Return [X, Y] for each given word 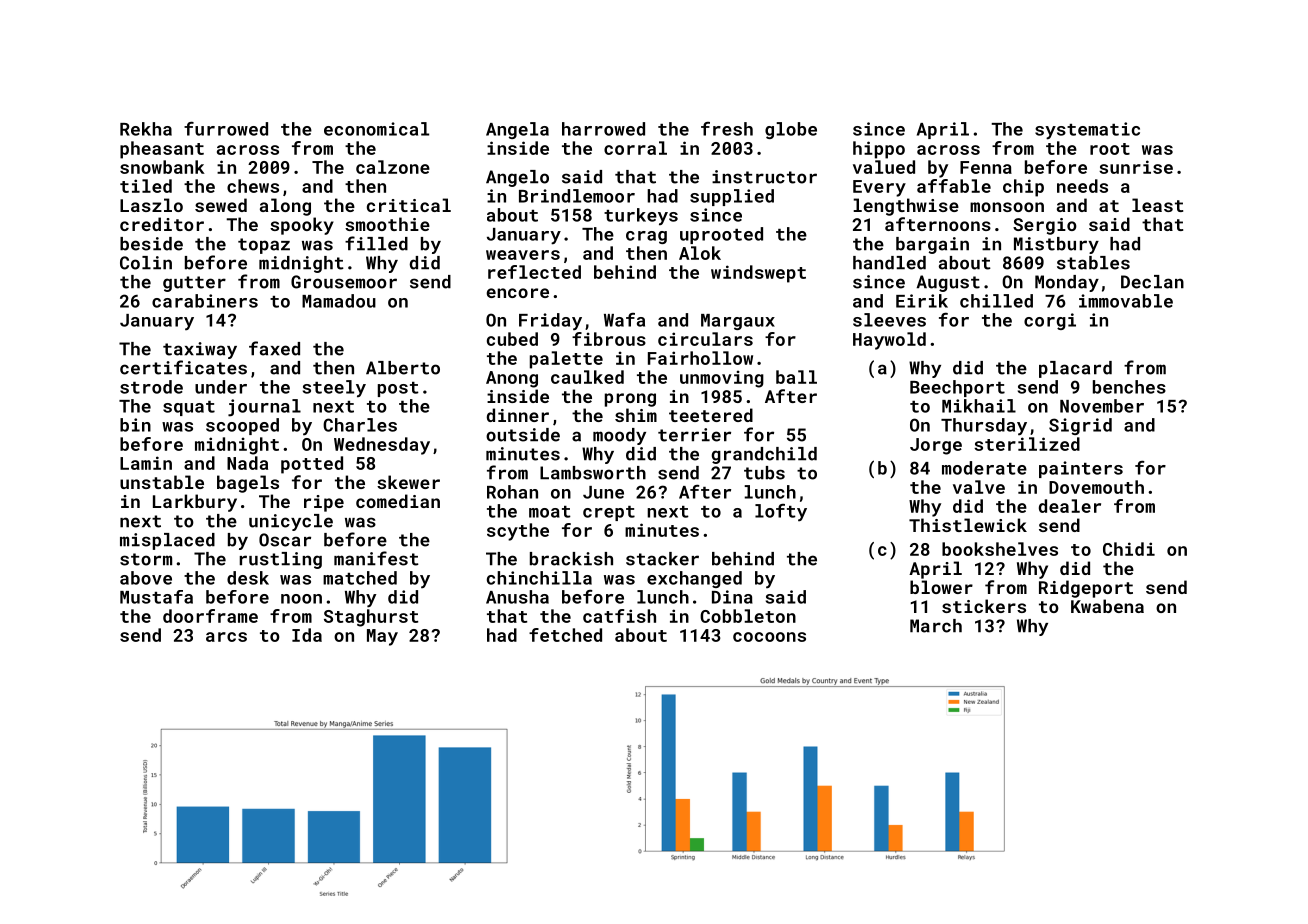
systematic [1087, 131]
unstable [162, 482]
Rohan [512, 492]
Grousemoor [344, 282]
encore [517, 293]
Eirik [922, 301]
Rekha [146, 129]
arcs [226, 637]
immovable [1126, 301]
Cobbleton [748, 616]
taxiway [200, 350]
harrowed [603, 129]
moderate [984, 468]
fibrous [609, 339]
